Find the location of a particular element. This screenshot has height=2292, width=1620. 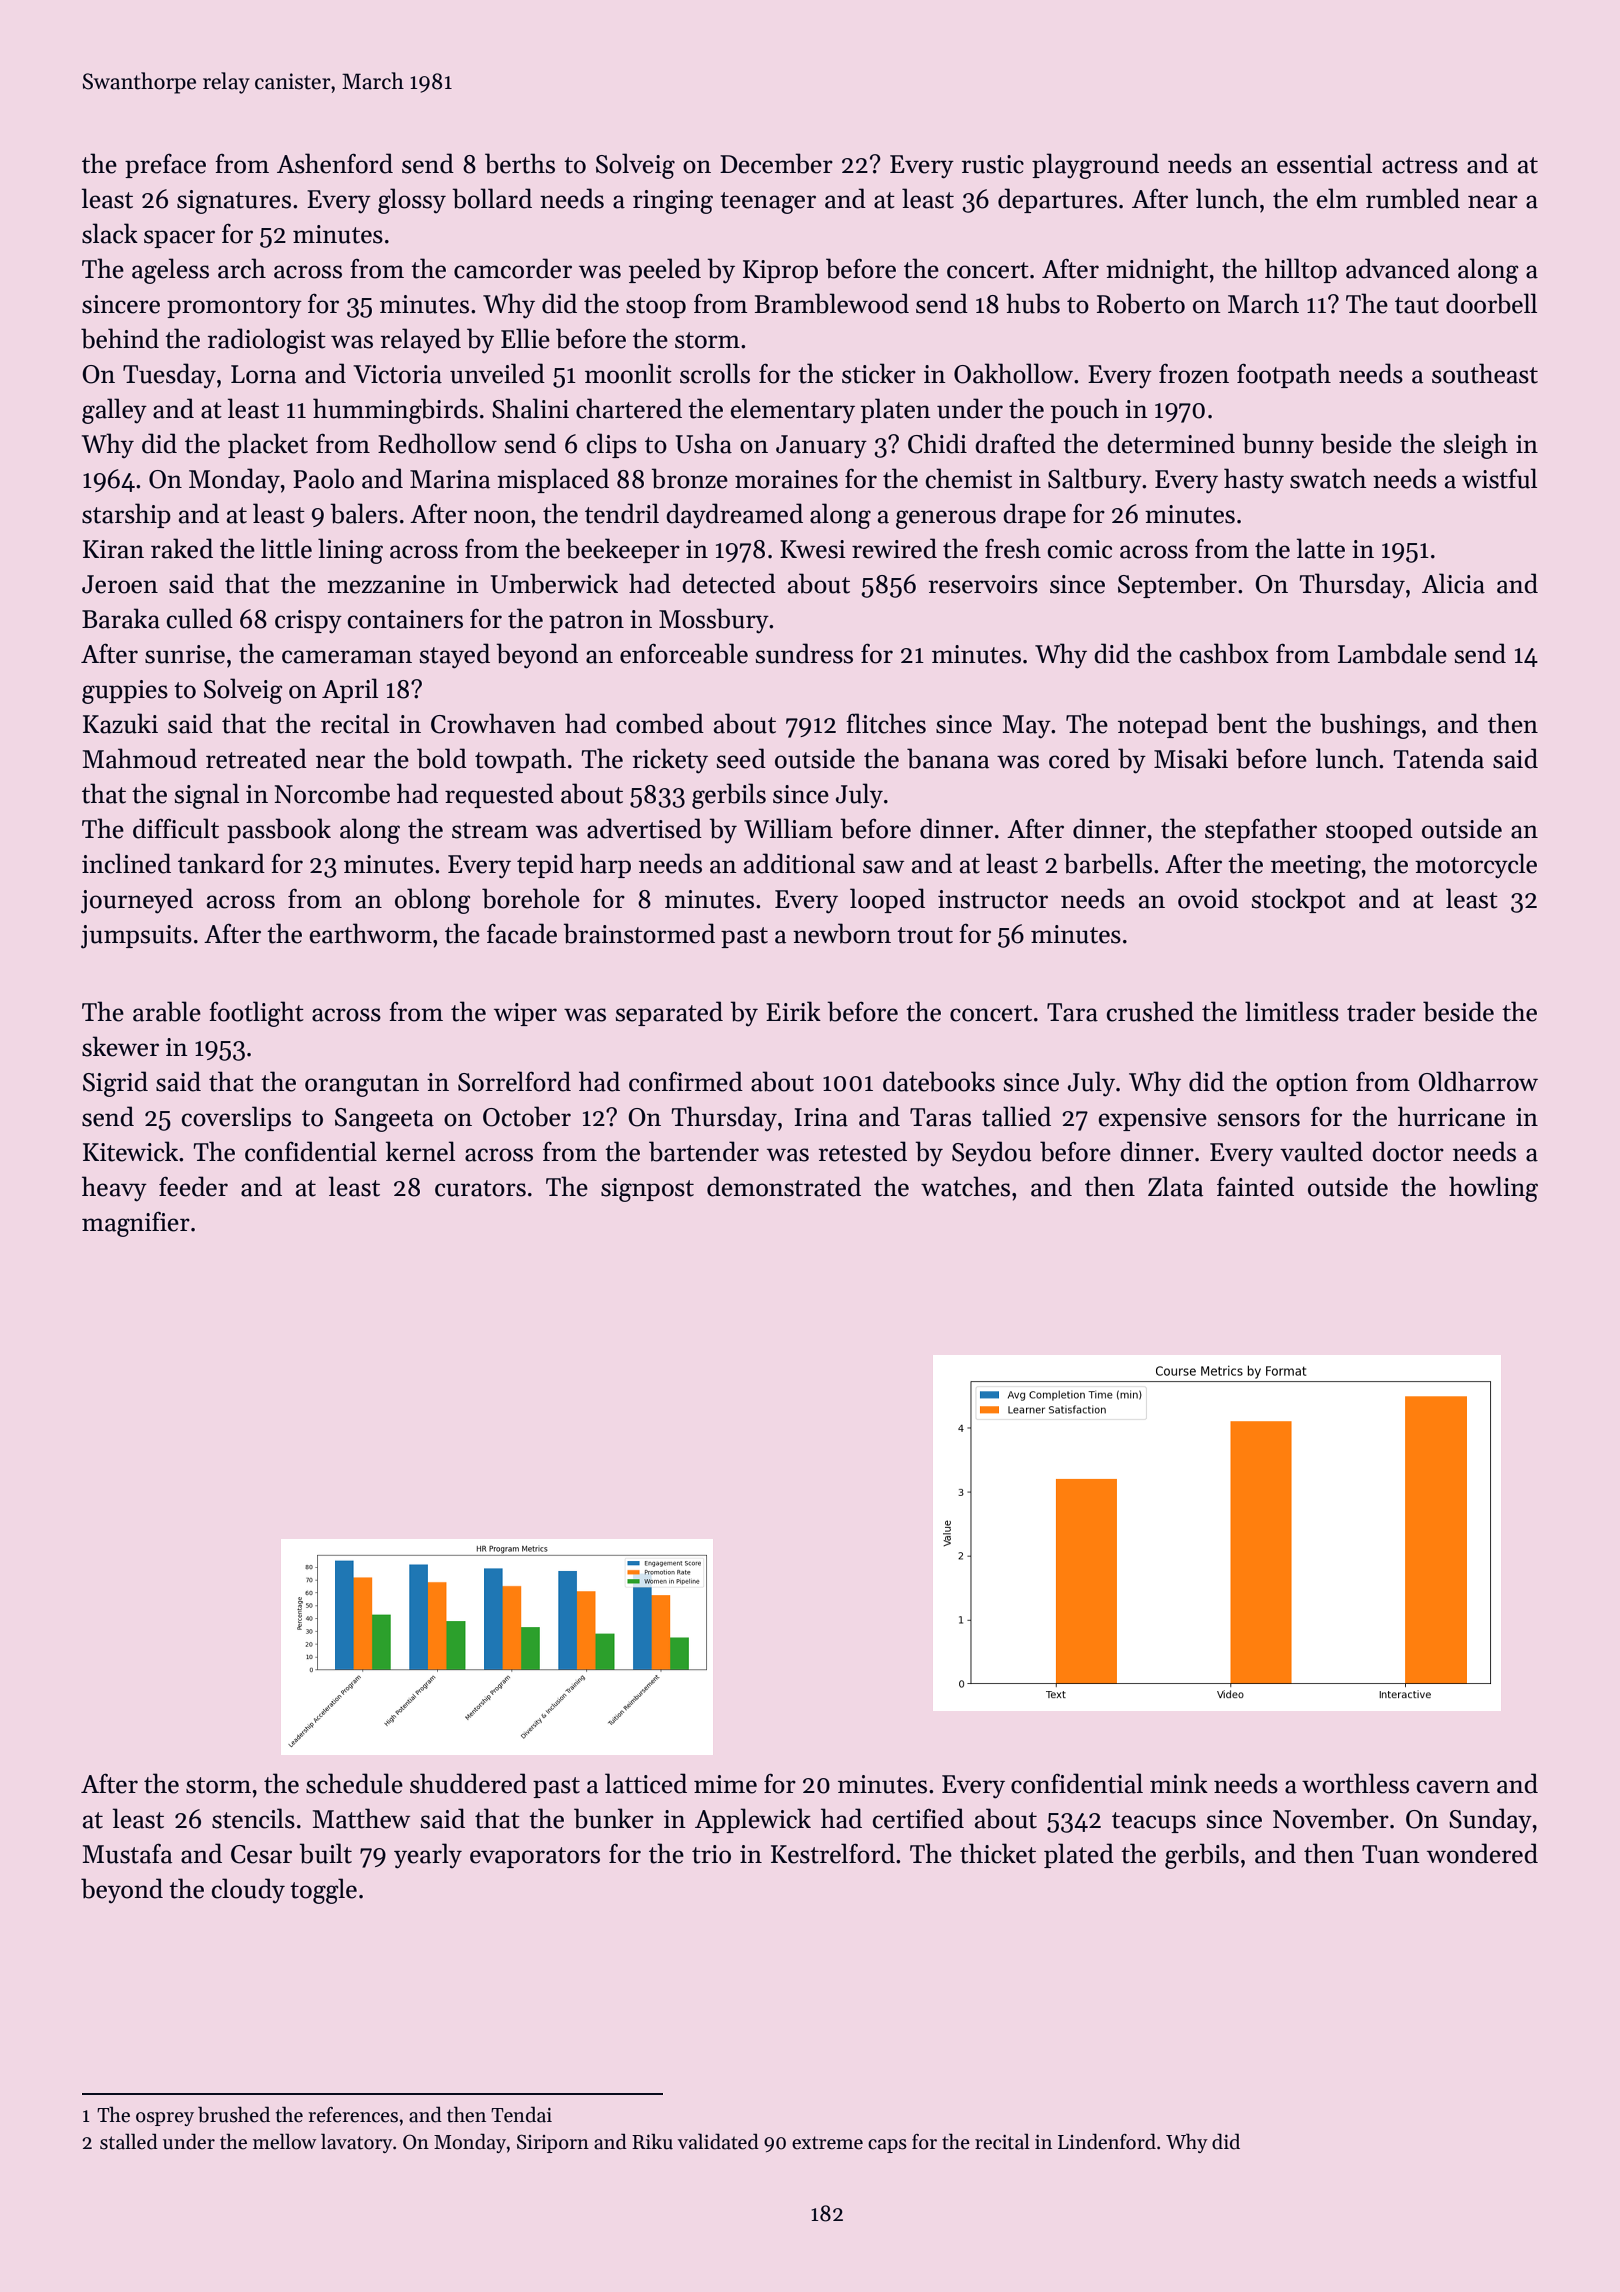

signpost is located at coordinates (647, 1190).
